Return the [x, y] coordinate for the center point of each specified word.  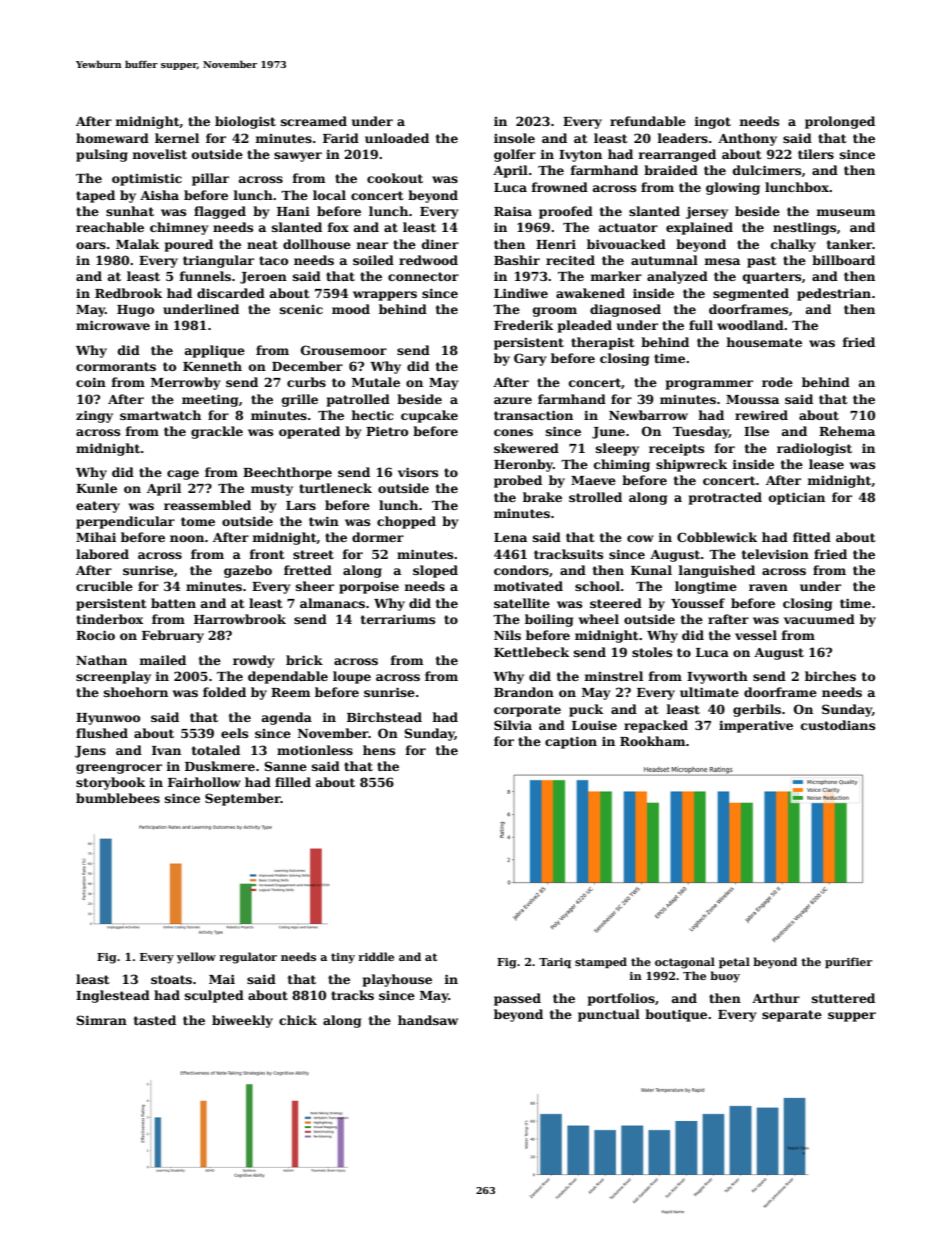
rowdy [254, 661]
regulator [248, 958]
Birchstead [384, 717]
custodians [838, 725]
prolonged [840, 122]
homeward [112, 138]
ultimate [709, 692]
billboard [843, 260]
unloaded [397, 138]
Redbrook [128, 293]
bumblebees [118, 798]
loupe [352, 677]
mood [351, 309]
